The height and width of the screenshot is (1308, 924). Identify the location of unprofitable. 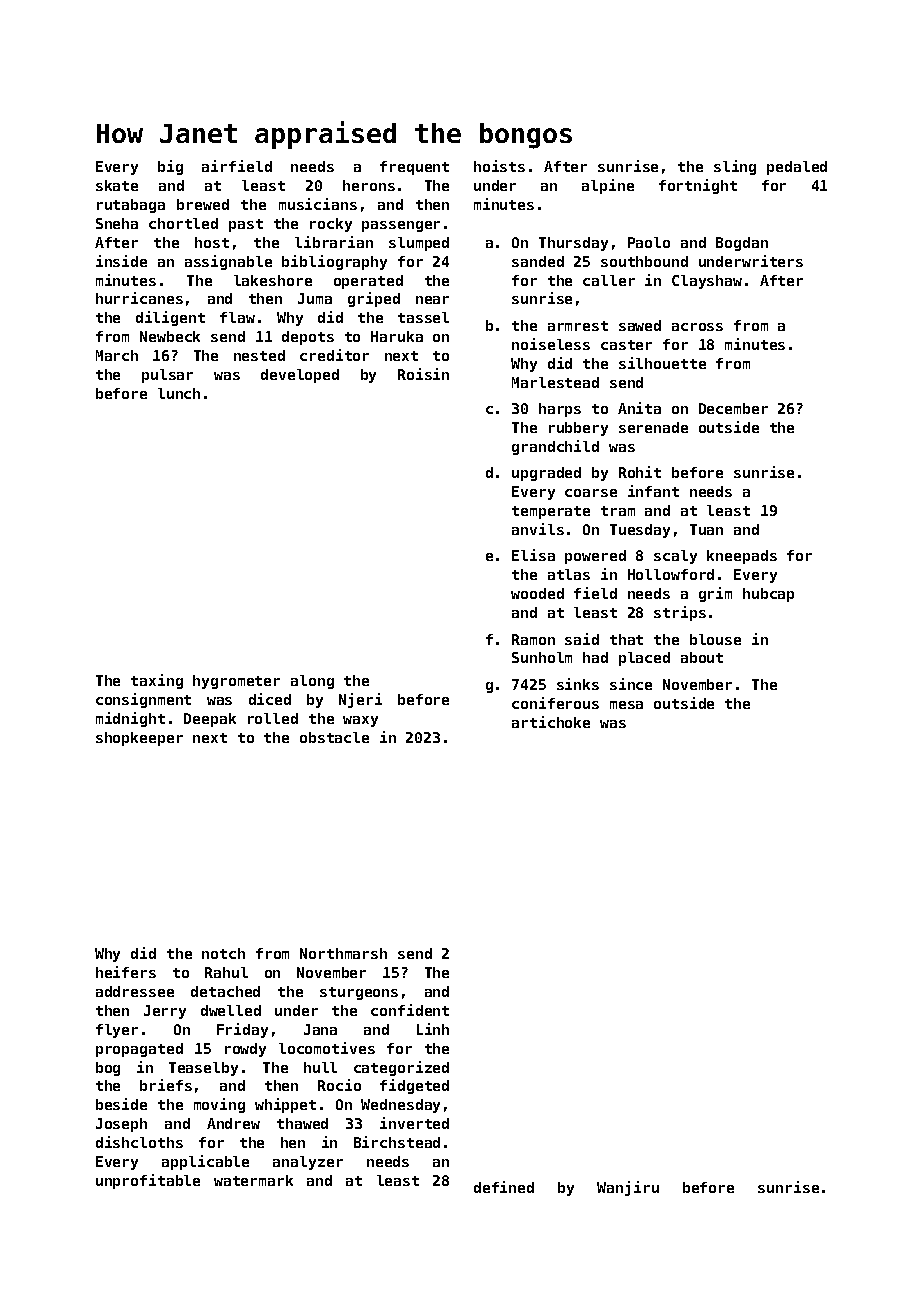
(148, 1181).
